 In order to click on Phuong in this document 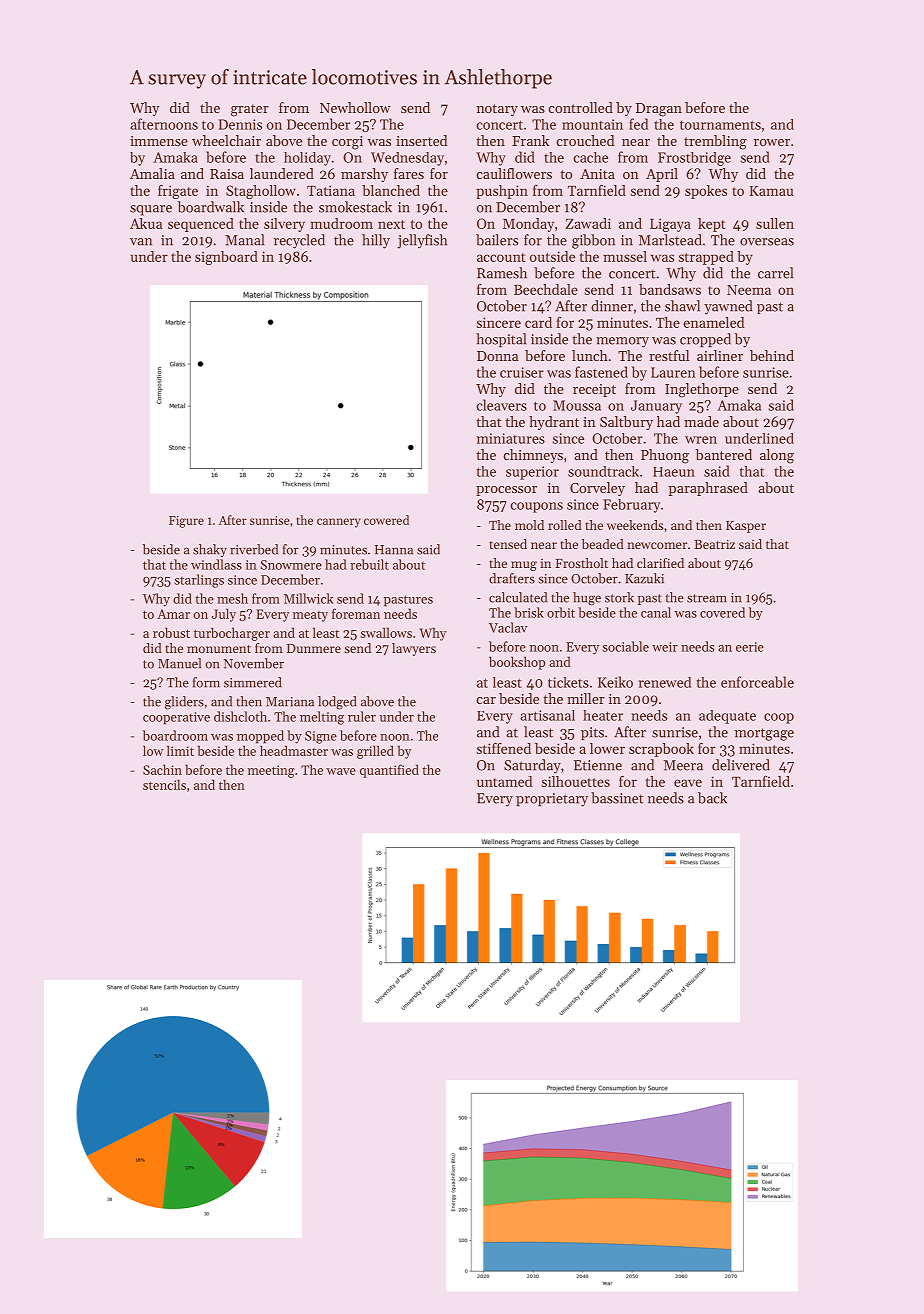, I will do `click(665, 456)`.
